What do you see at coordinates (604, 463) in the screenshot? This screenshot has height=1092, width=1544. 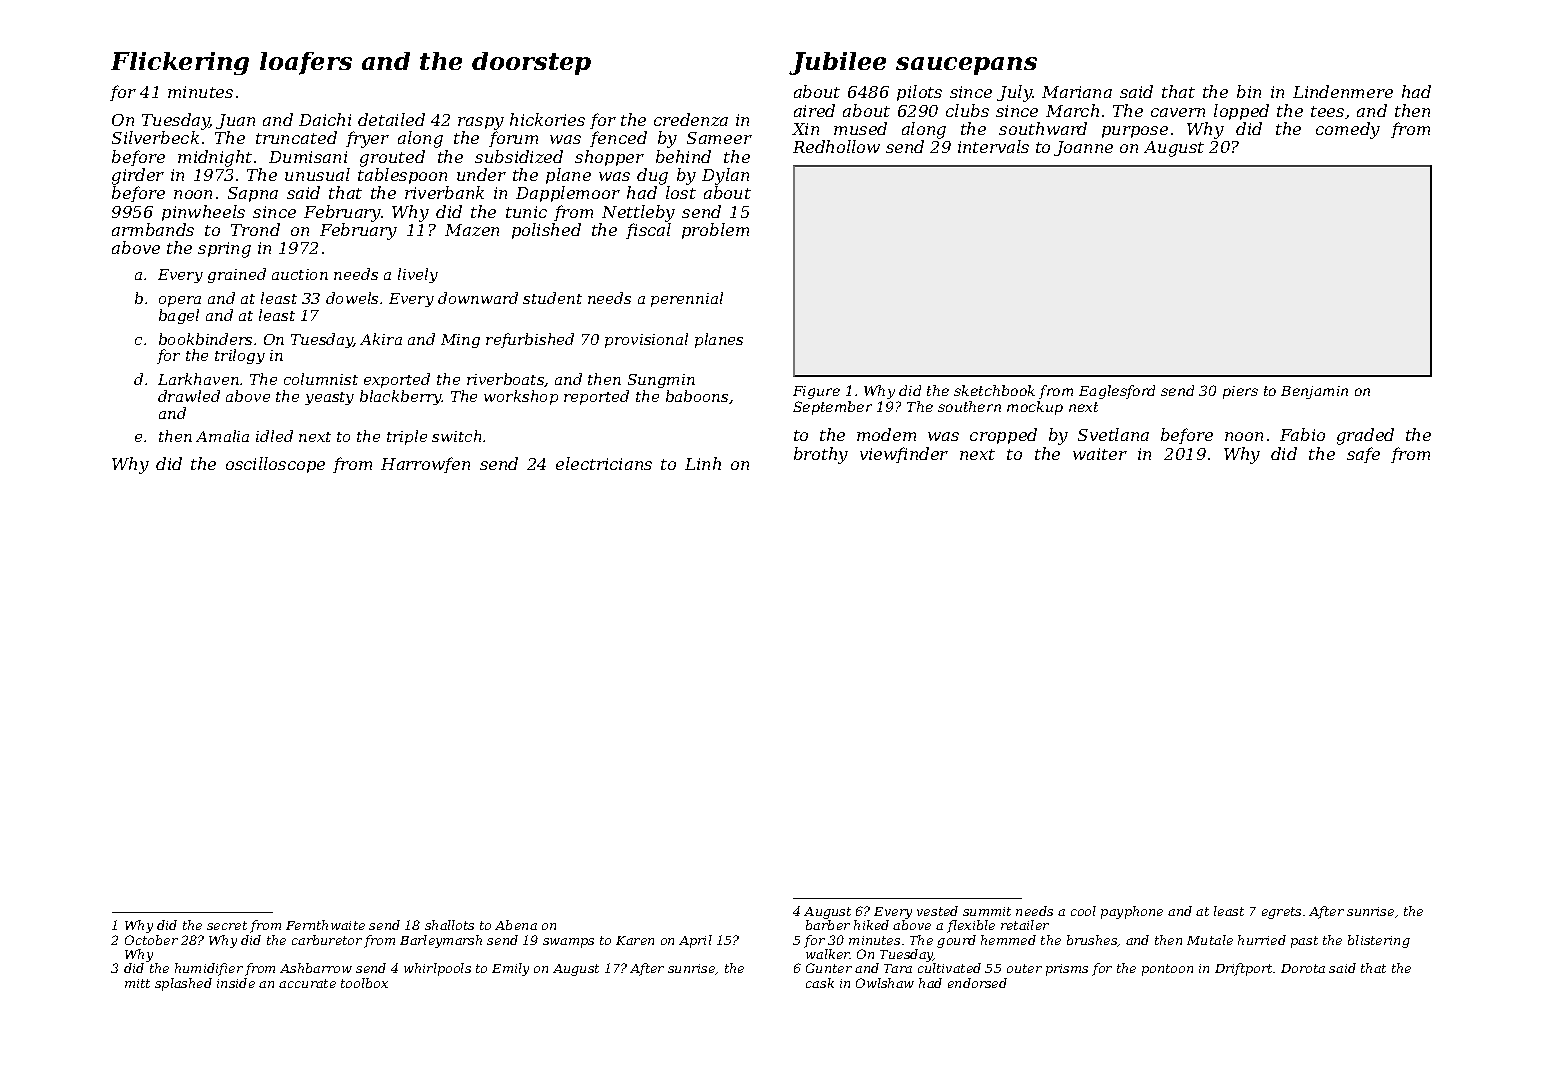 I see `electricians` at bounding box center [604, 463].
